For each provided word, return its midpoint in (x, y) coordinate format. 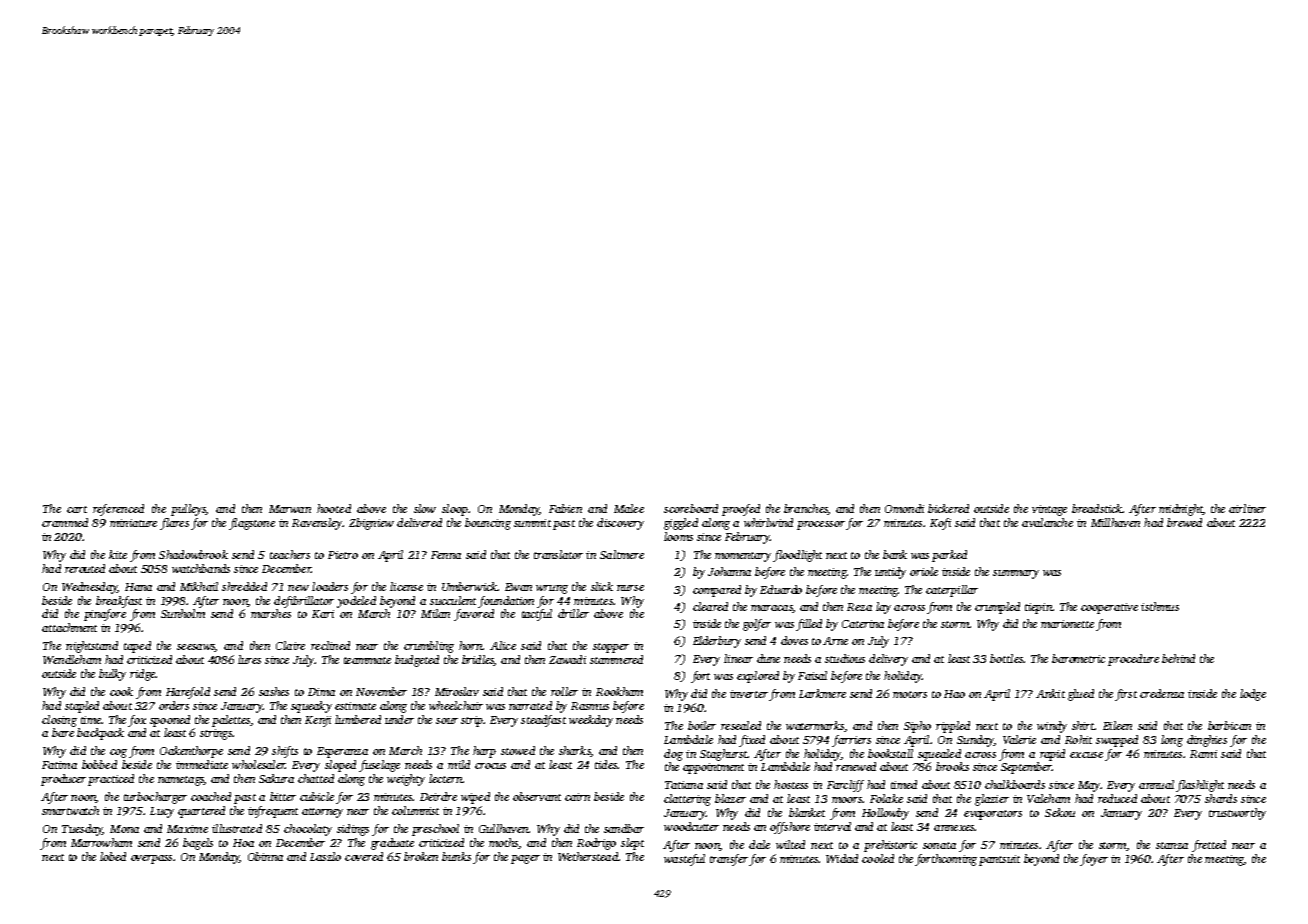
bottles (1006, 658)
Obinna (265, 856)
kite (118, 554)
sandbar (624, 828)
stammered (616, 659)
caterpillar (952, 591)
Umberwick (469, 586)
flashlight (1200, 786)
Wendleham (72, 659)
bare (63, 732)
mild (459, 764)
